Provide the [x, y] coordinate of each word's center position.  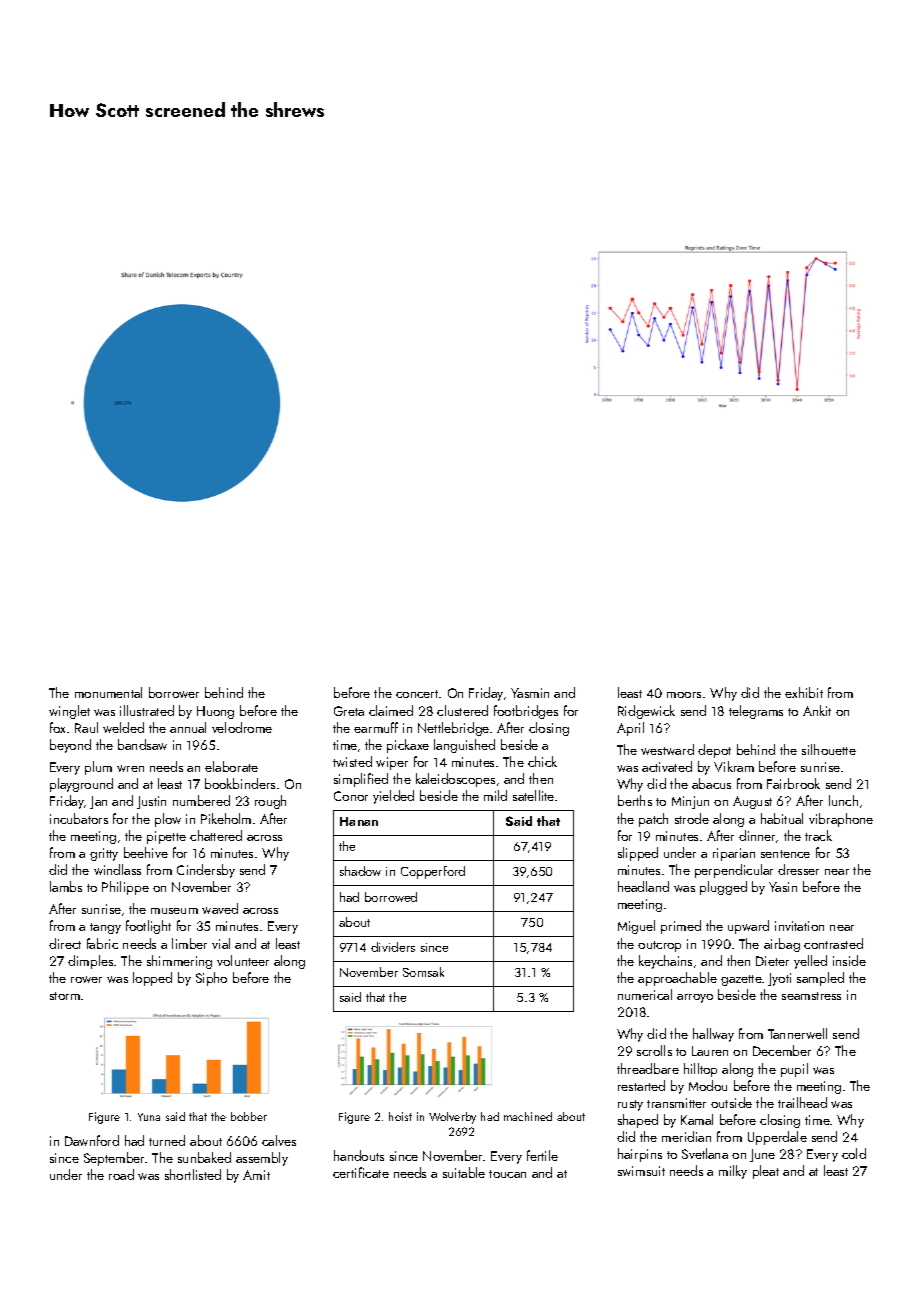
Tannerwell [797, 1033]
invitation [799, 926]
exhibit [804, 692]
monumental [108, 692]
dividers [393, 947]
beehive [146, 852]
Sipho [211, 979]
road [121, 1174]
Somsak [423, 972]
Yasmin [530, 693]
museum [174, 911]
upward [748, 927]
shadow [360, 871]
